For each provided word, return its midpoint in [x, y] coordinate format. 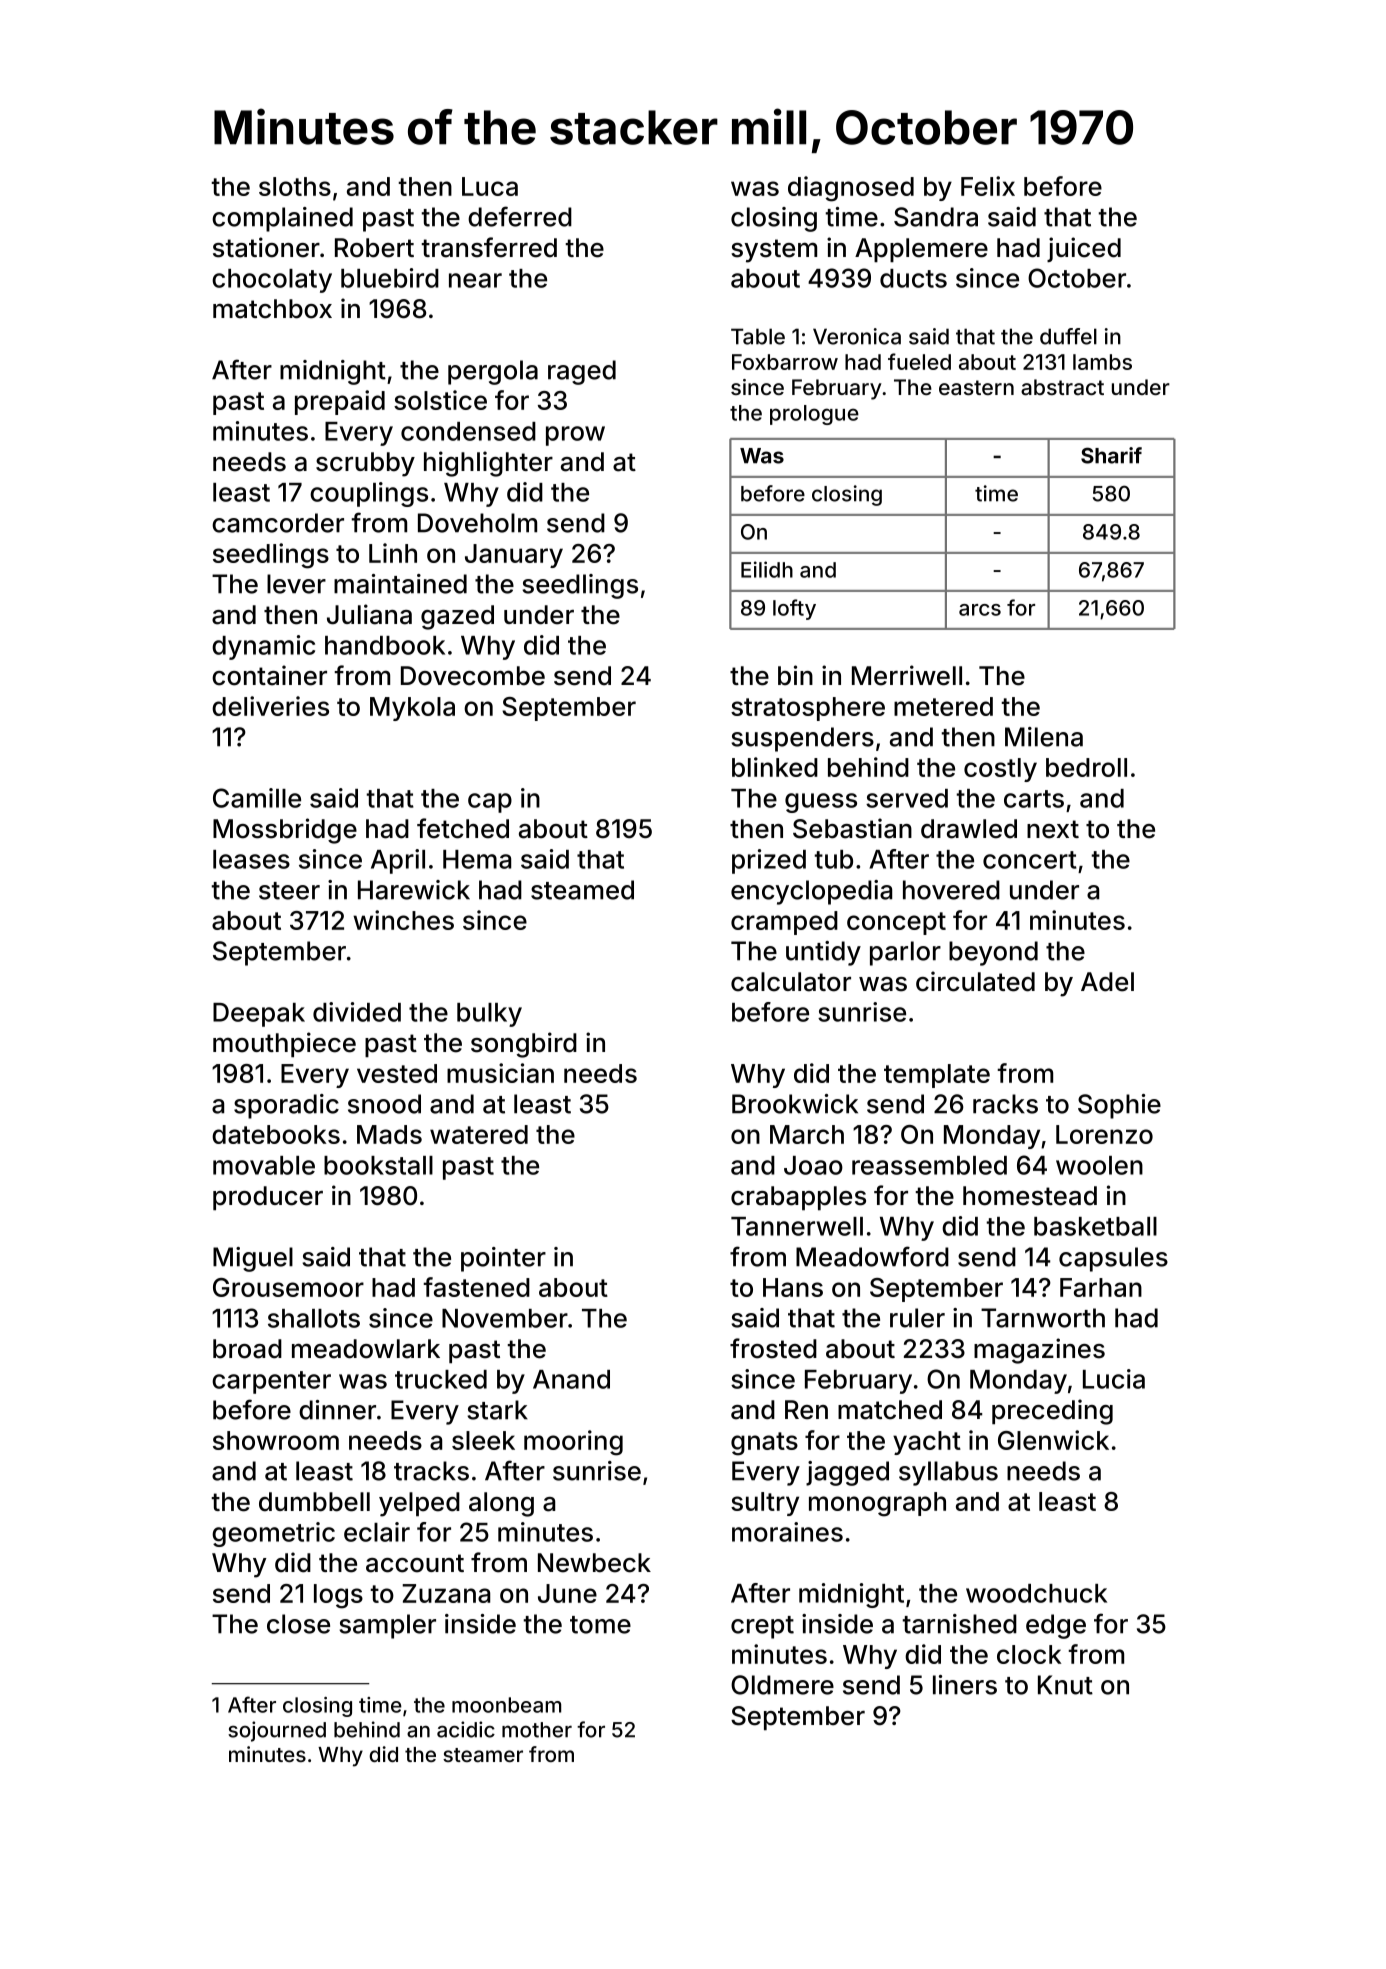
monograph [877, 1504]
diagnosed [851, 189]
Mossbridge [285, 831]
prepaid [340, 402]
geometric [273, 1534]
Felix [988, 186]
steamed [582, 890]
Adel [1107, 982]
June [567, 1593]
